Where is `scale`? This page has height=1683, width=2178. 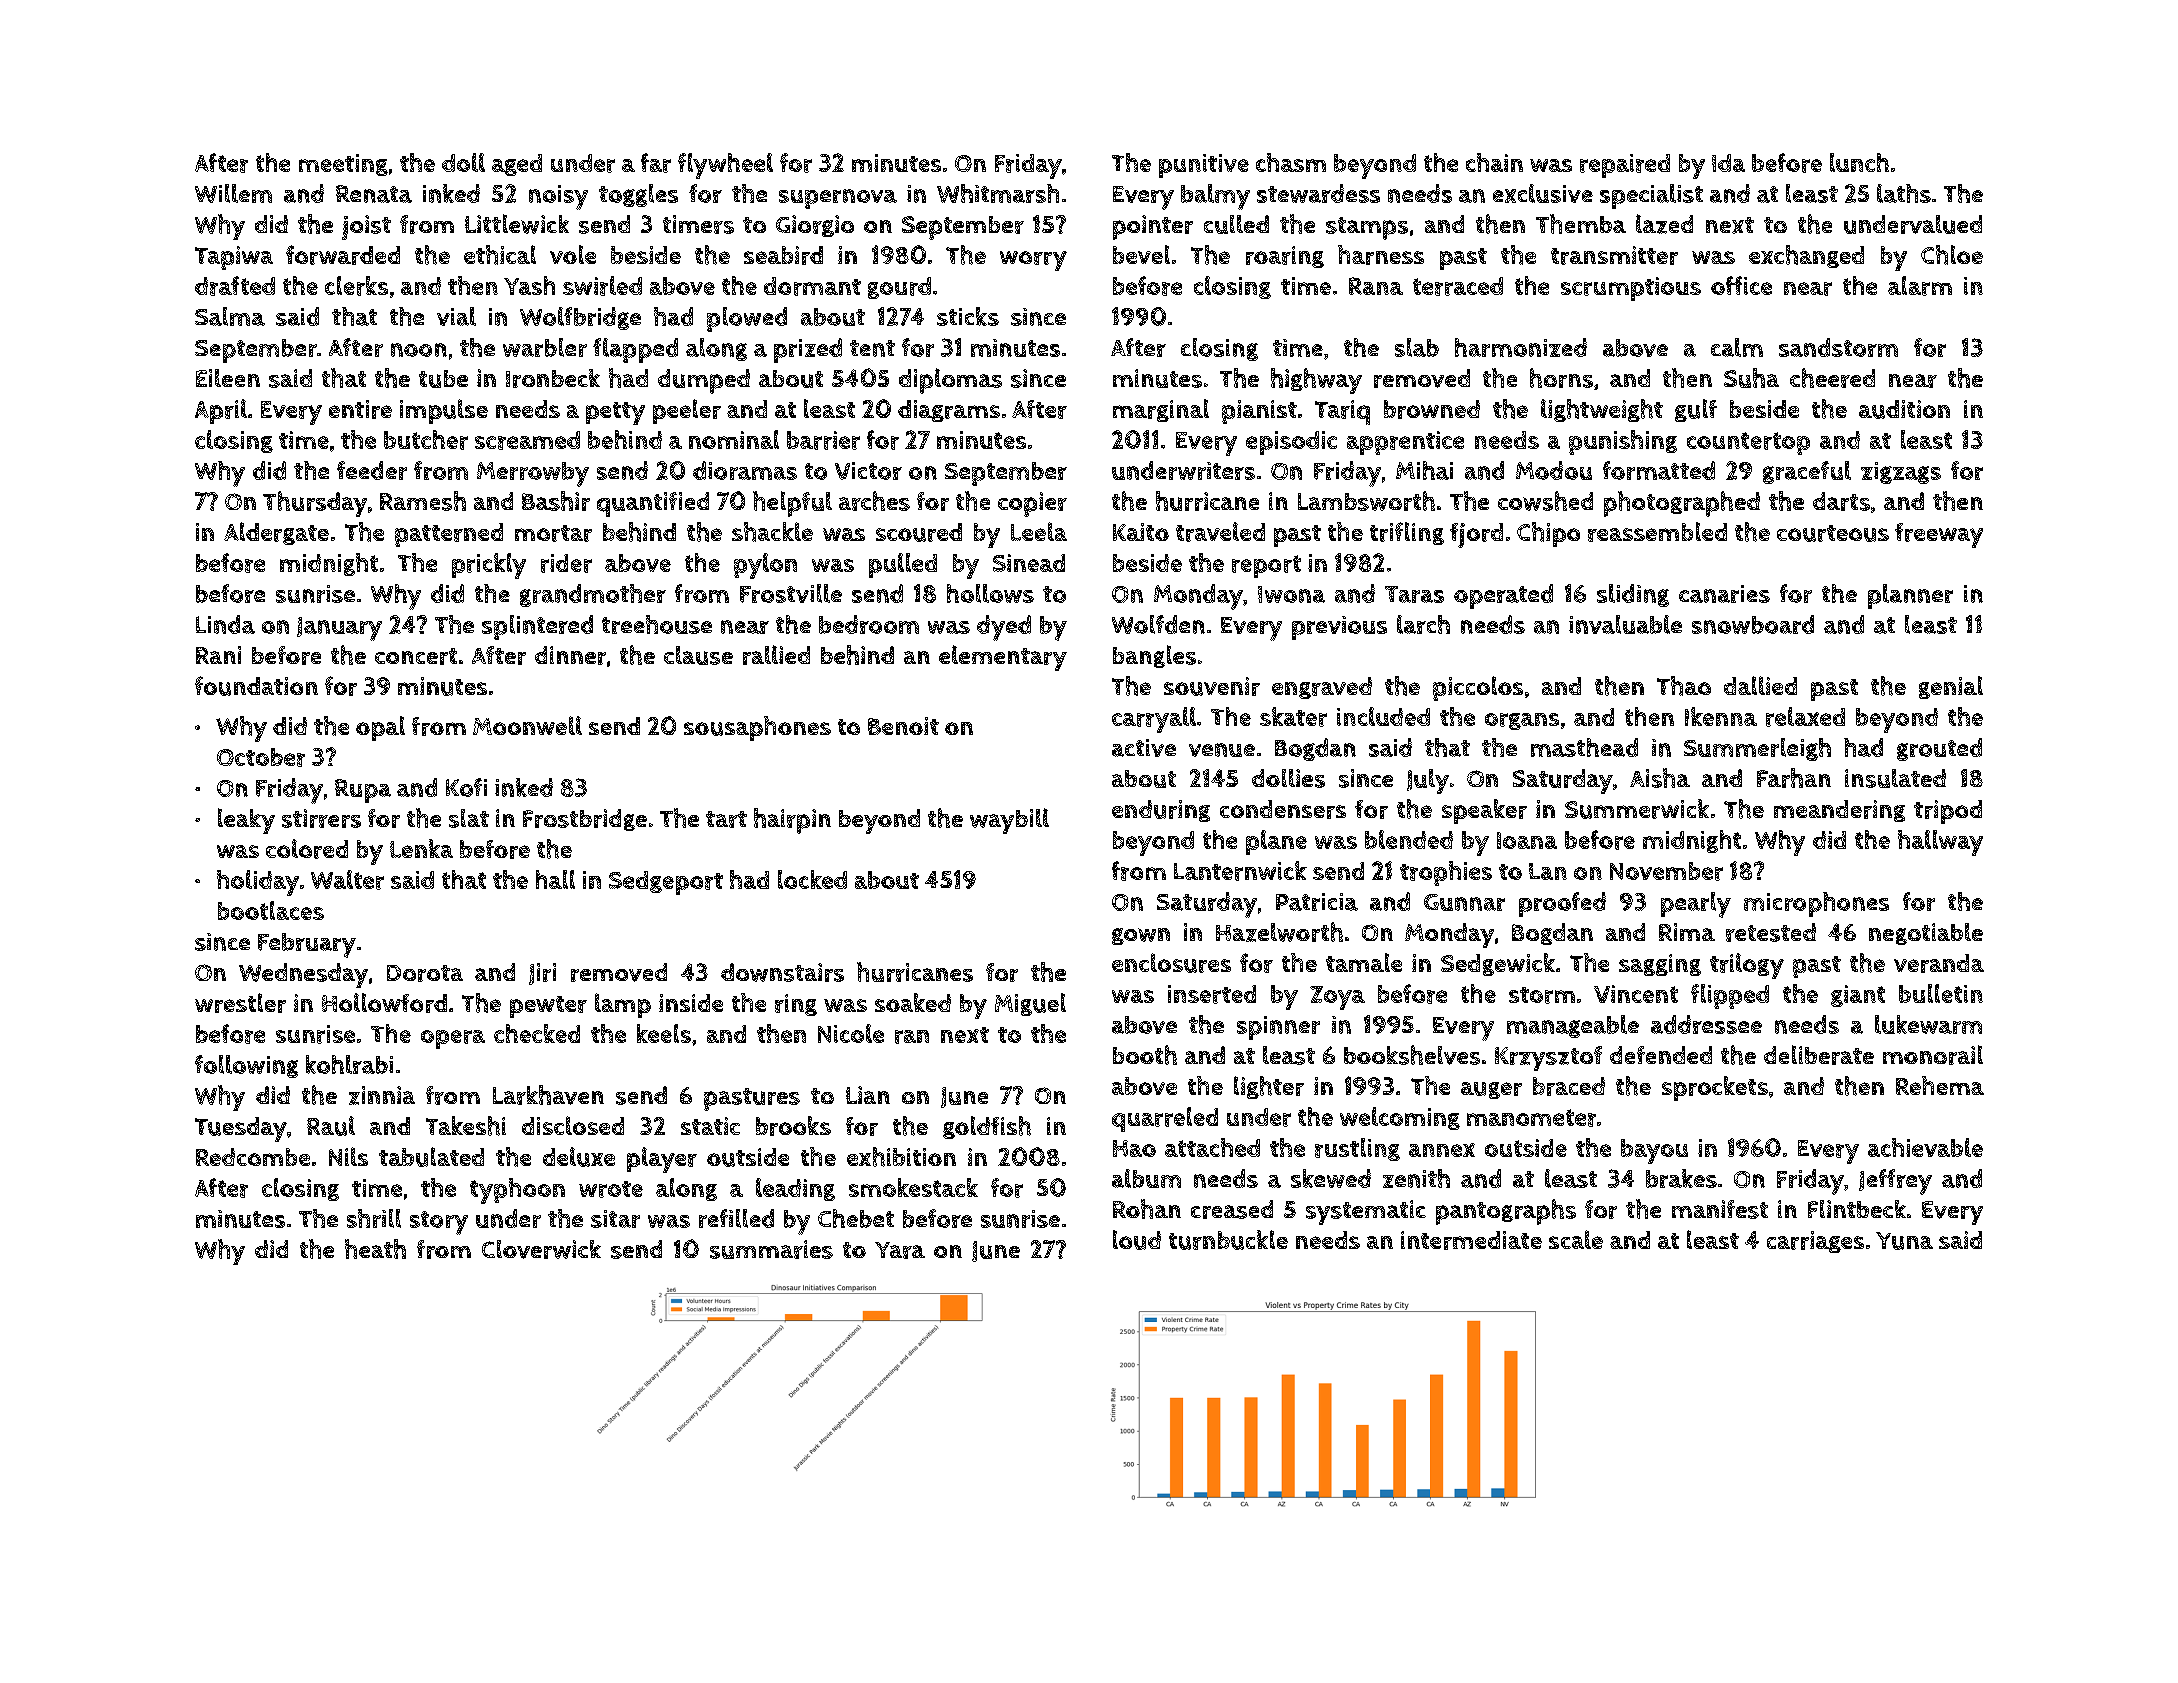 scale is located at coordinates (1576, 1239).
